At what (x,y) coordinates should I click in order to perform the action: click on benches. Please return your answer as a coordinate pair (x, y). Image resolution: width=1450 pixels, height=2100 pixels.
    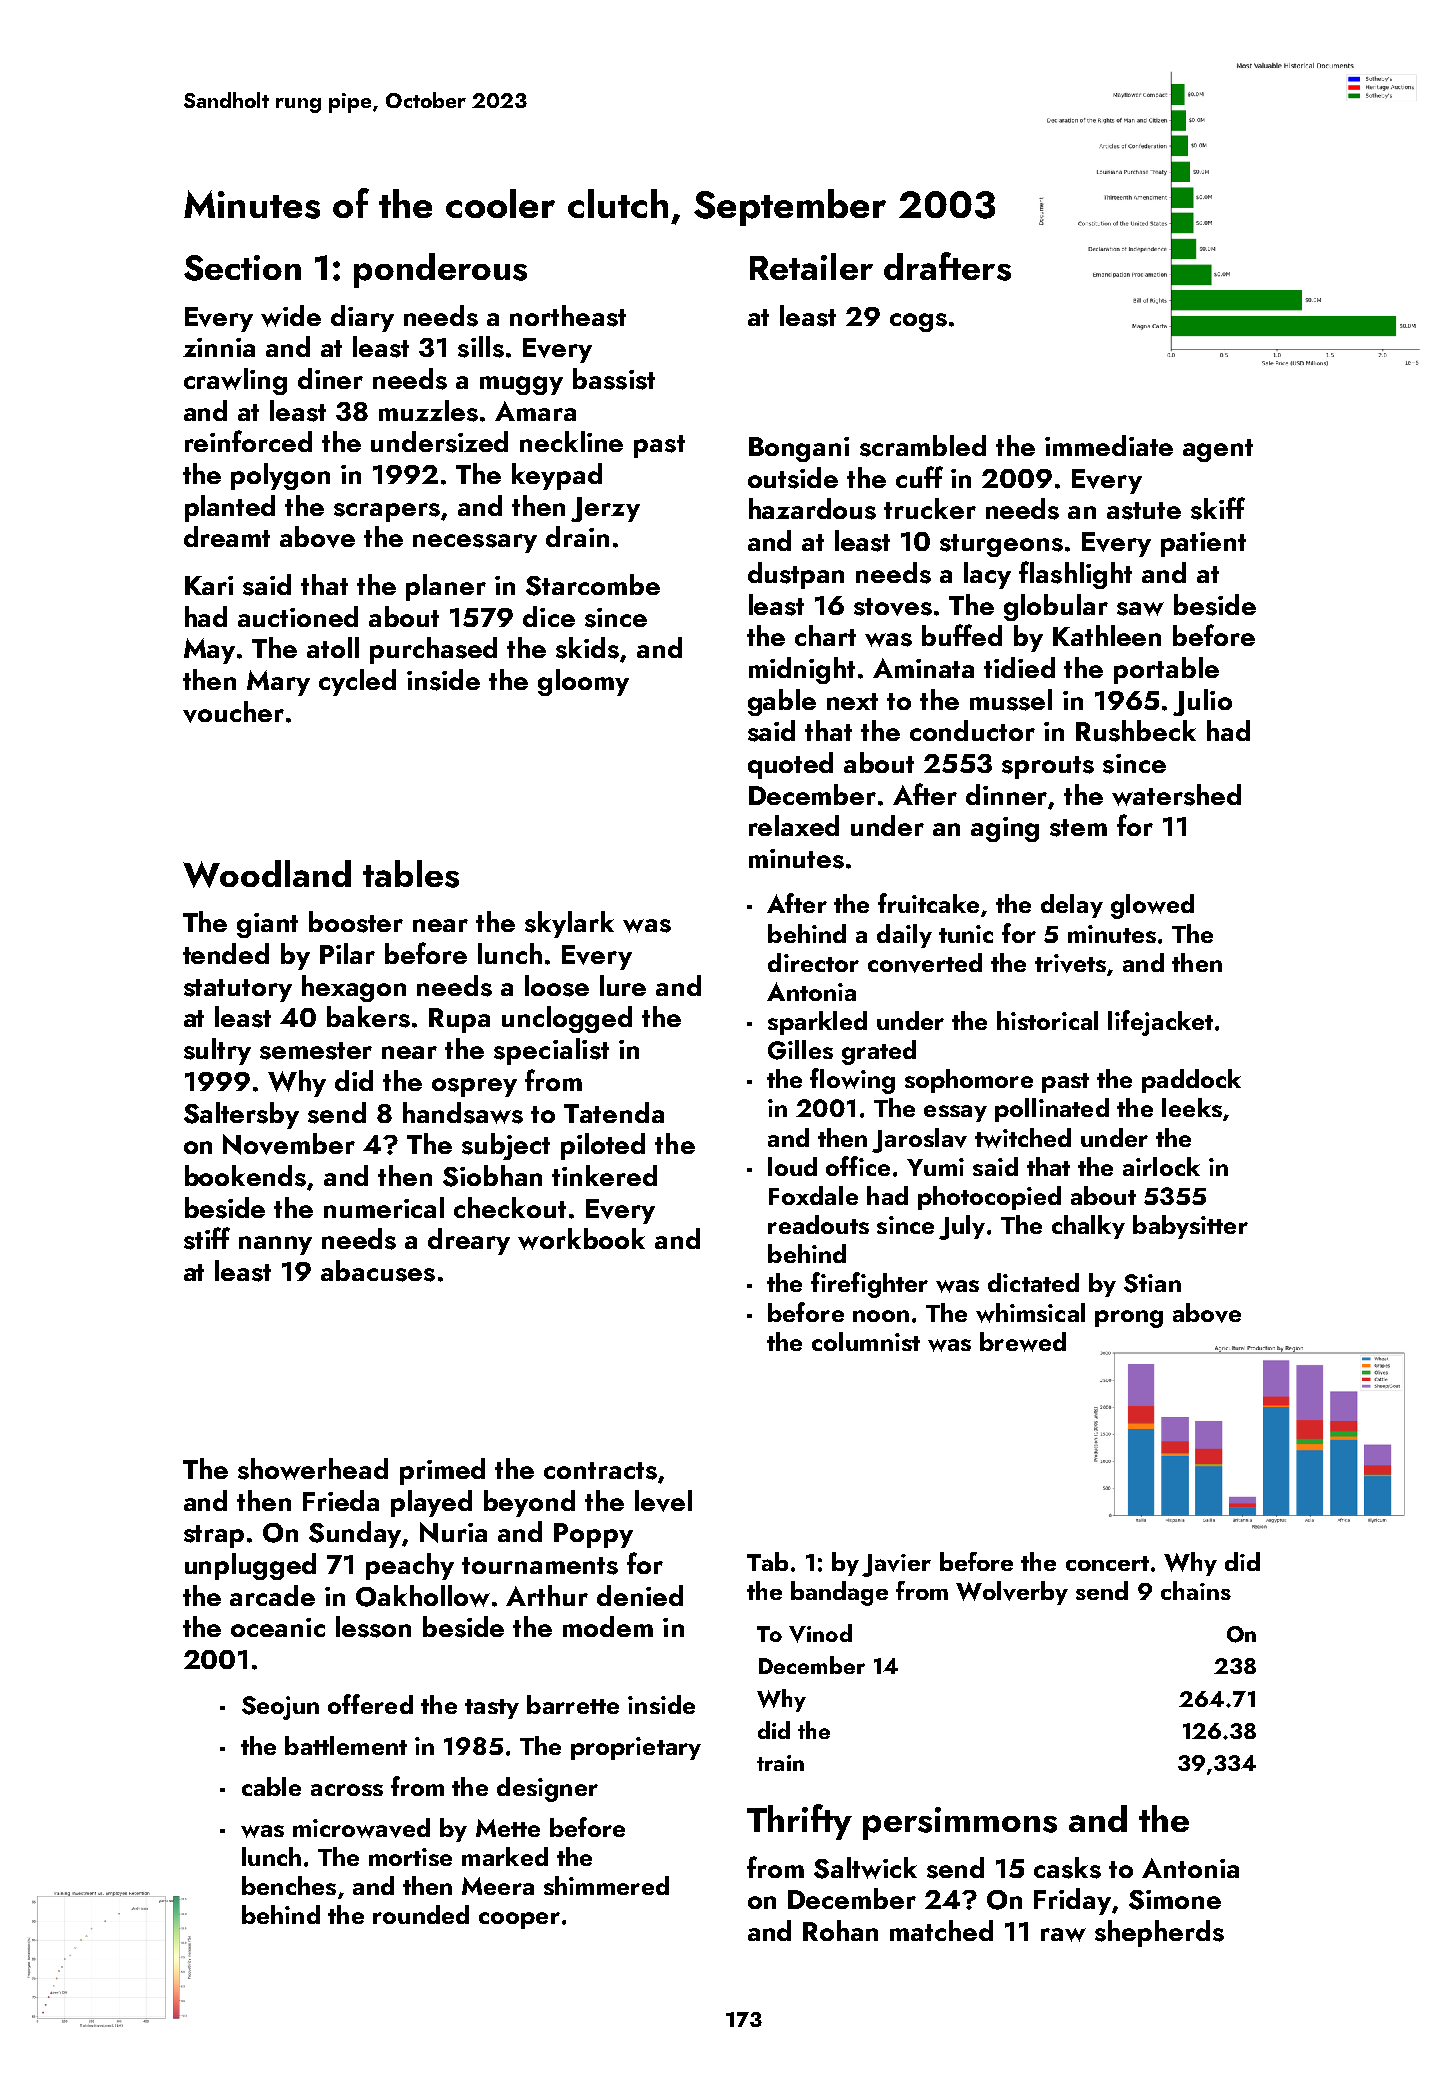
    Looking at the image, I should click on (289, 1885).
